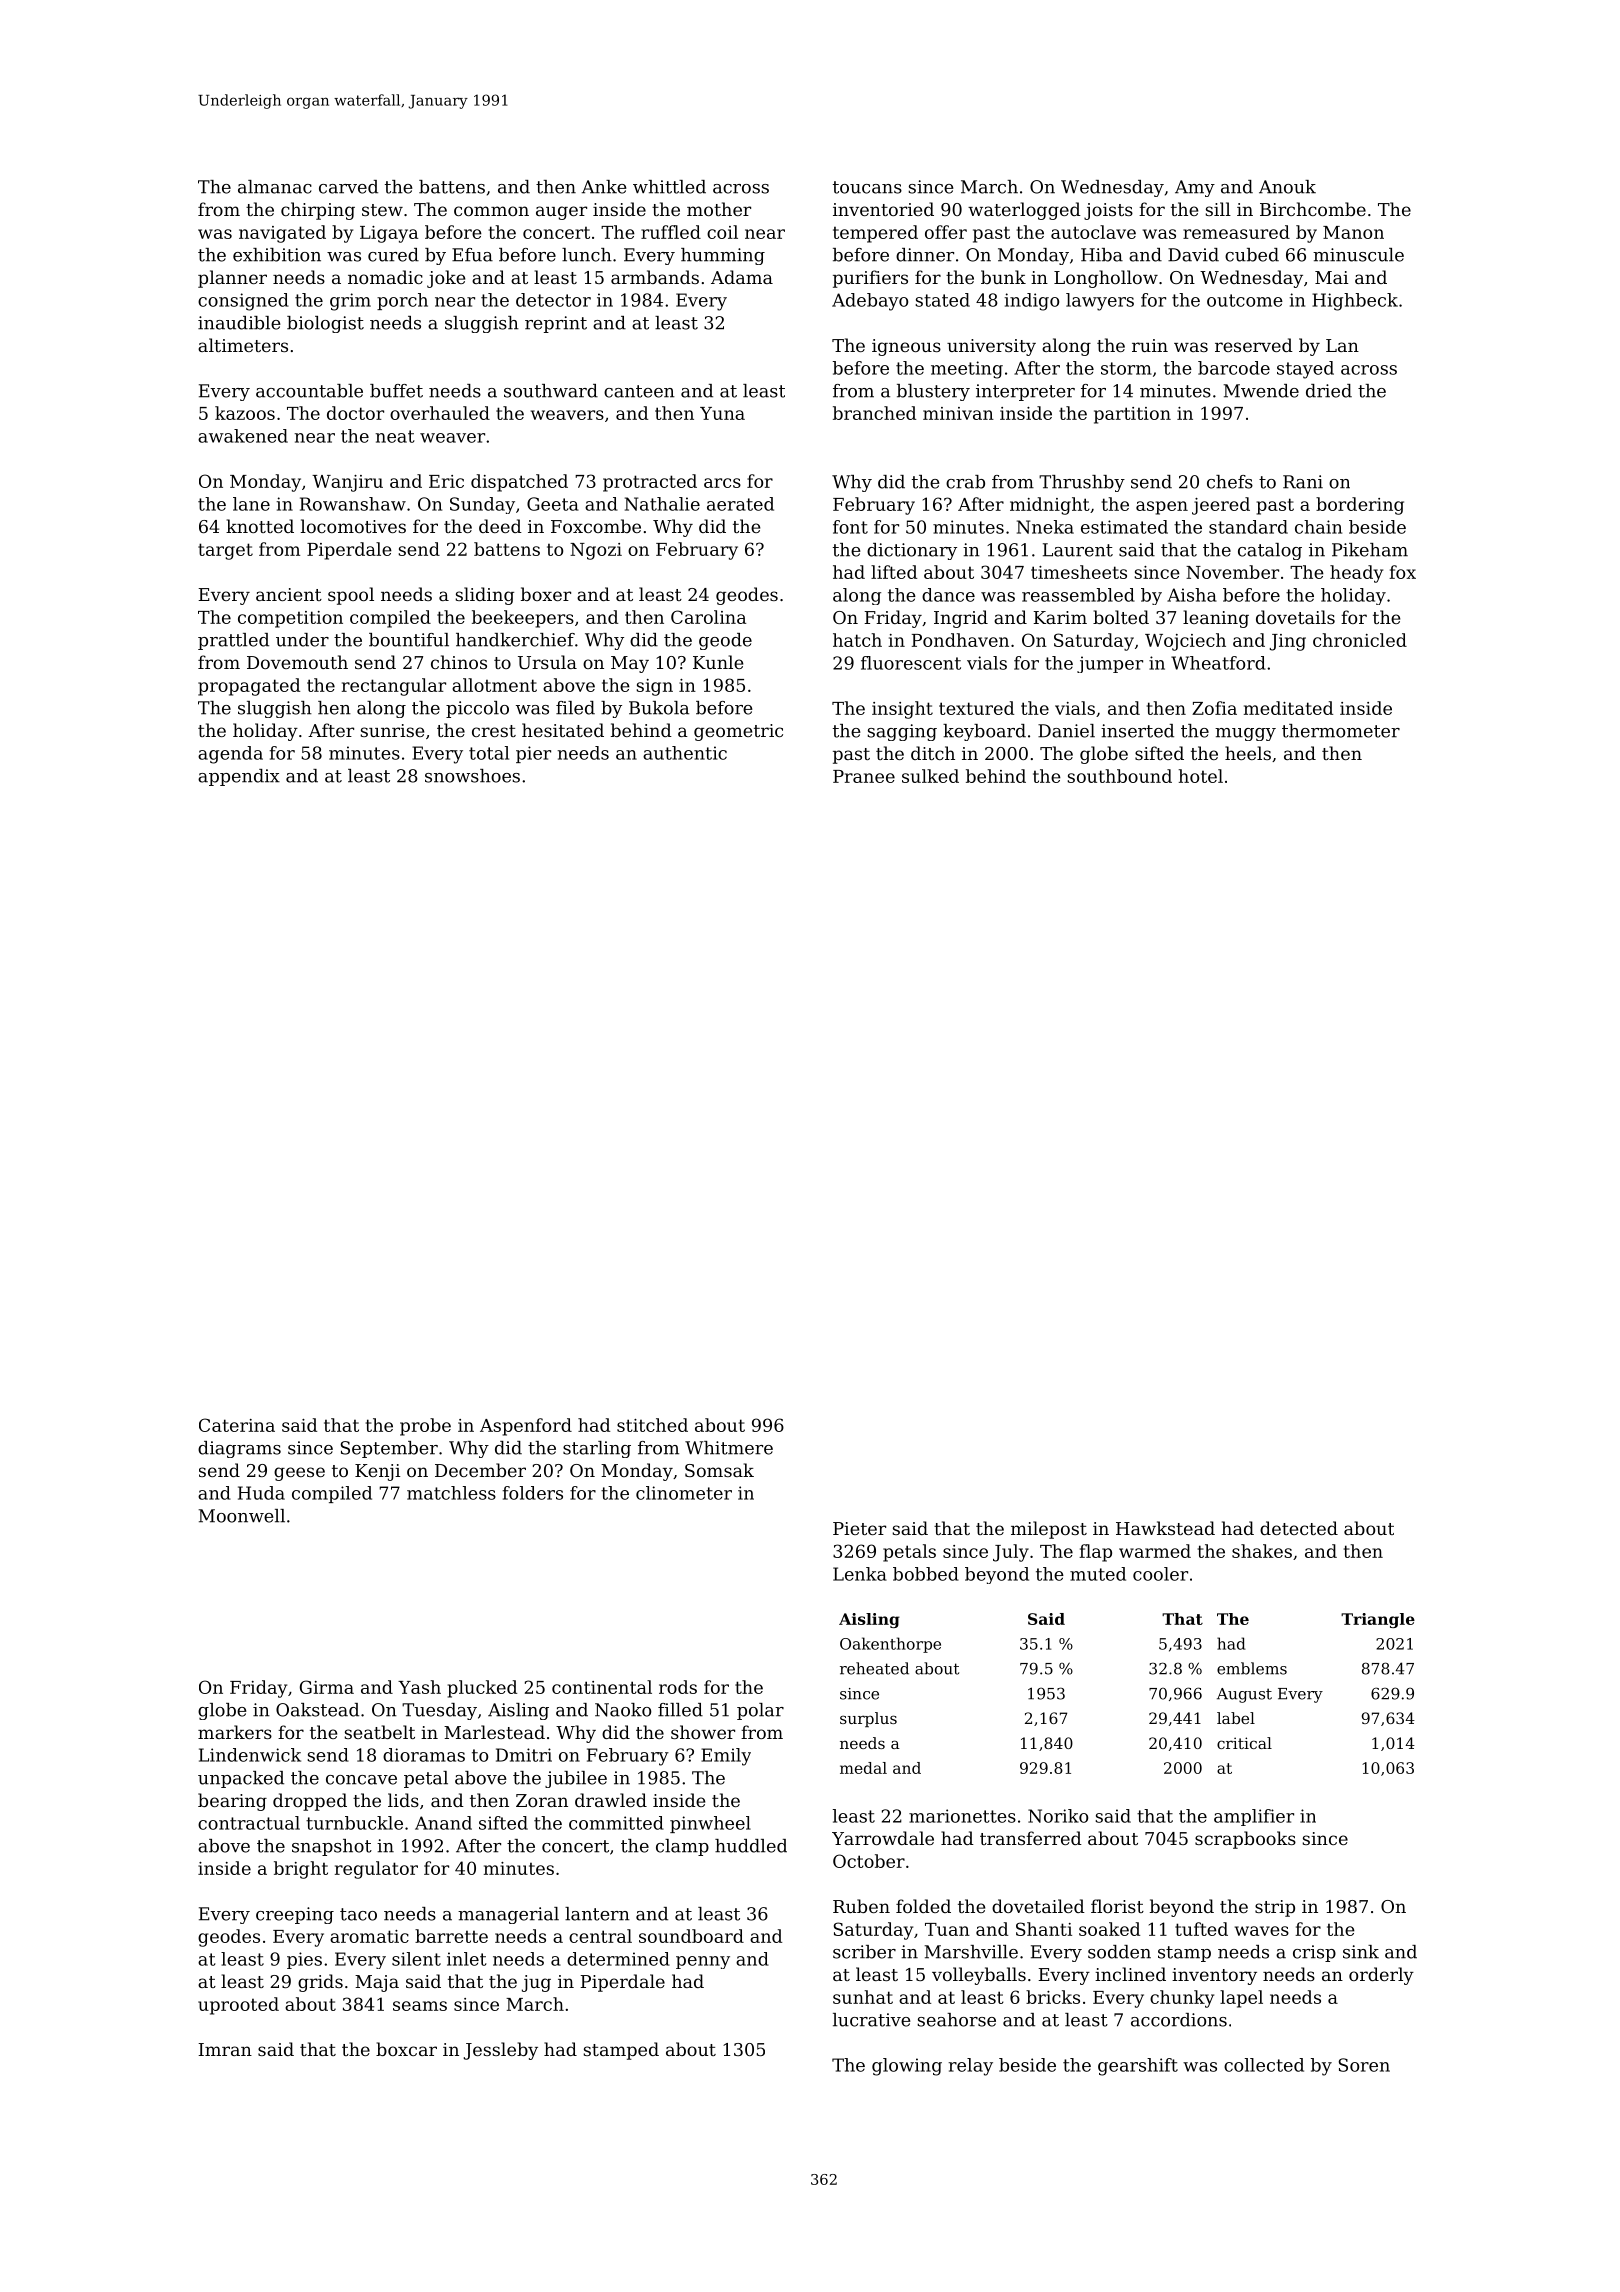  I want to click on glowing, so click(907, 2067).
